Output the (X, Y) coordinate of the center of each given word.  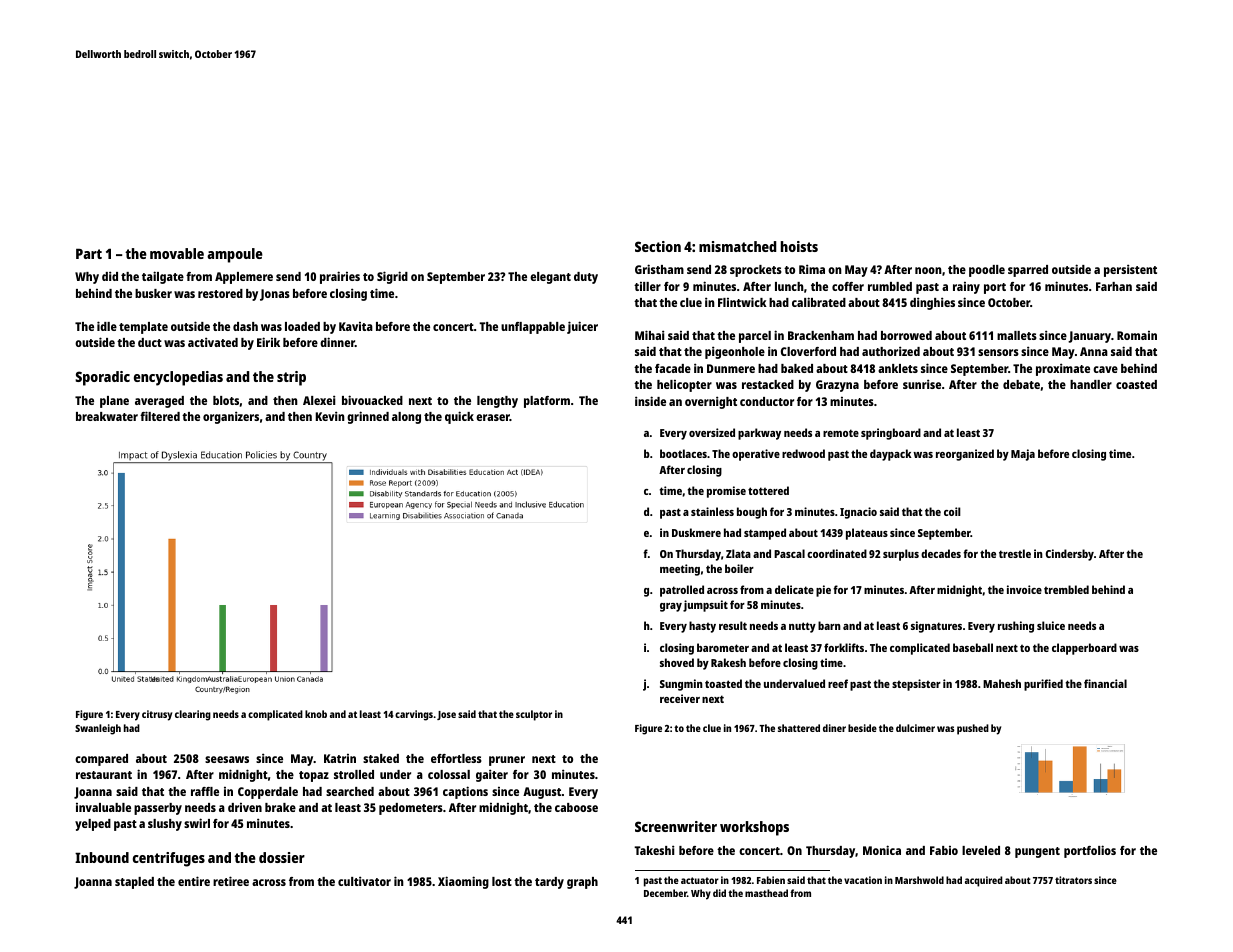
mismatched (737, 246)
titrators (1073, 880)
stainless (712, 511)
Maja (1023, 455)
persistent (1130, 270)
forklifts (844, 647)
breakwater (107, 416)
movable (177, 253)
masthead (766, 893)
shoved (677, 662)
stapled (134, 883)
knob (316, 714)
